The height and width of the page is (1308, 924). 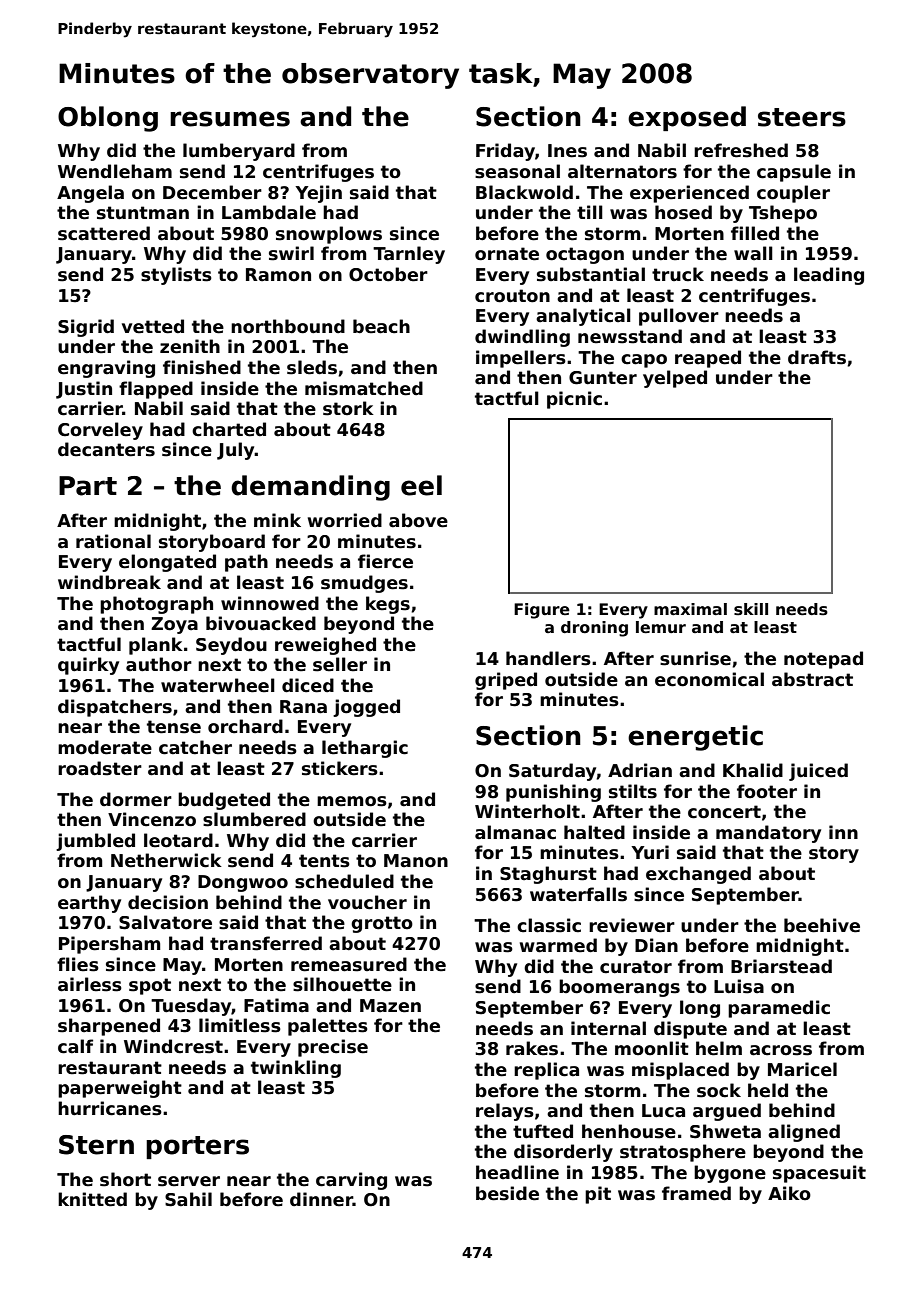 What do you see at coordinates (505, 152) in the page?
I see `Friday` at bounding box center [505, 152].
